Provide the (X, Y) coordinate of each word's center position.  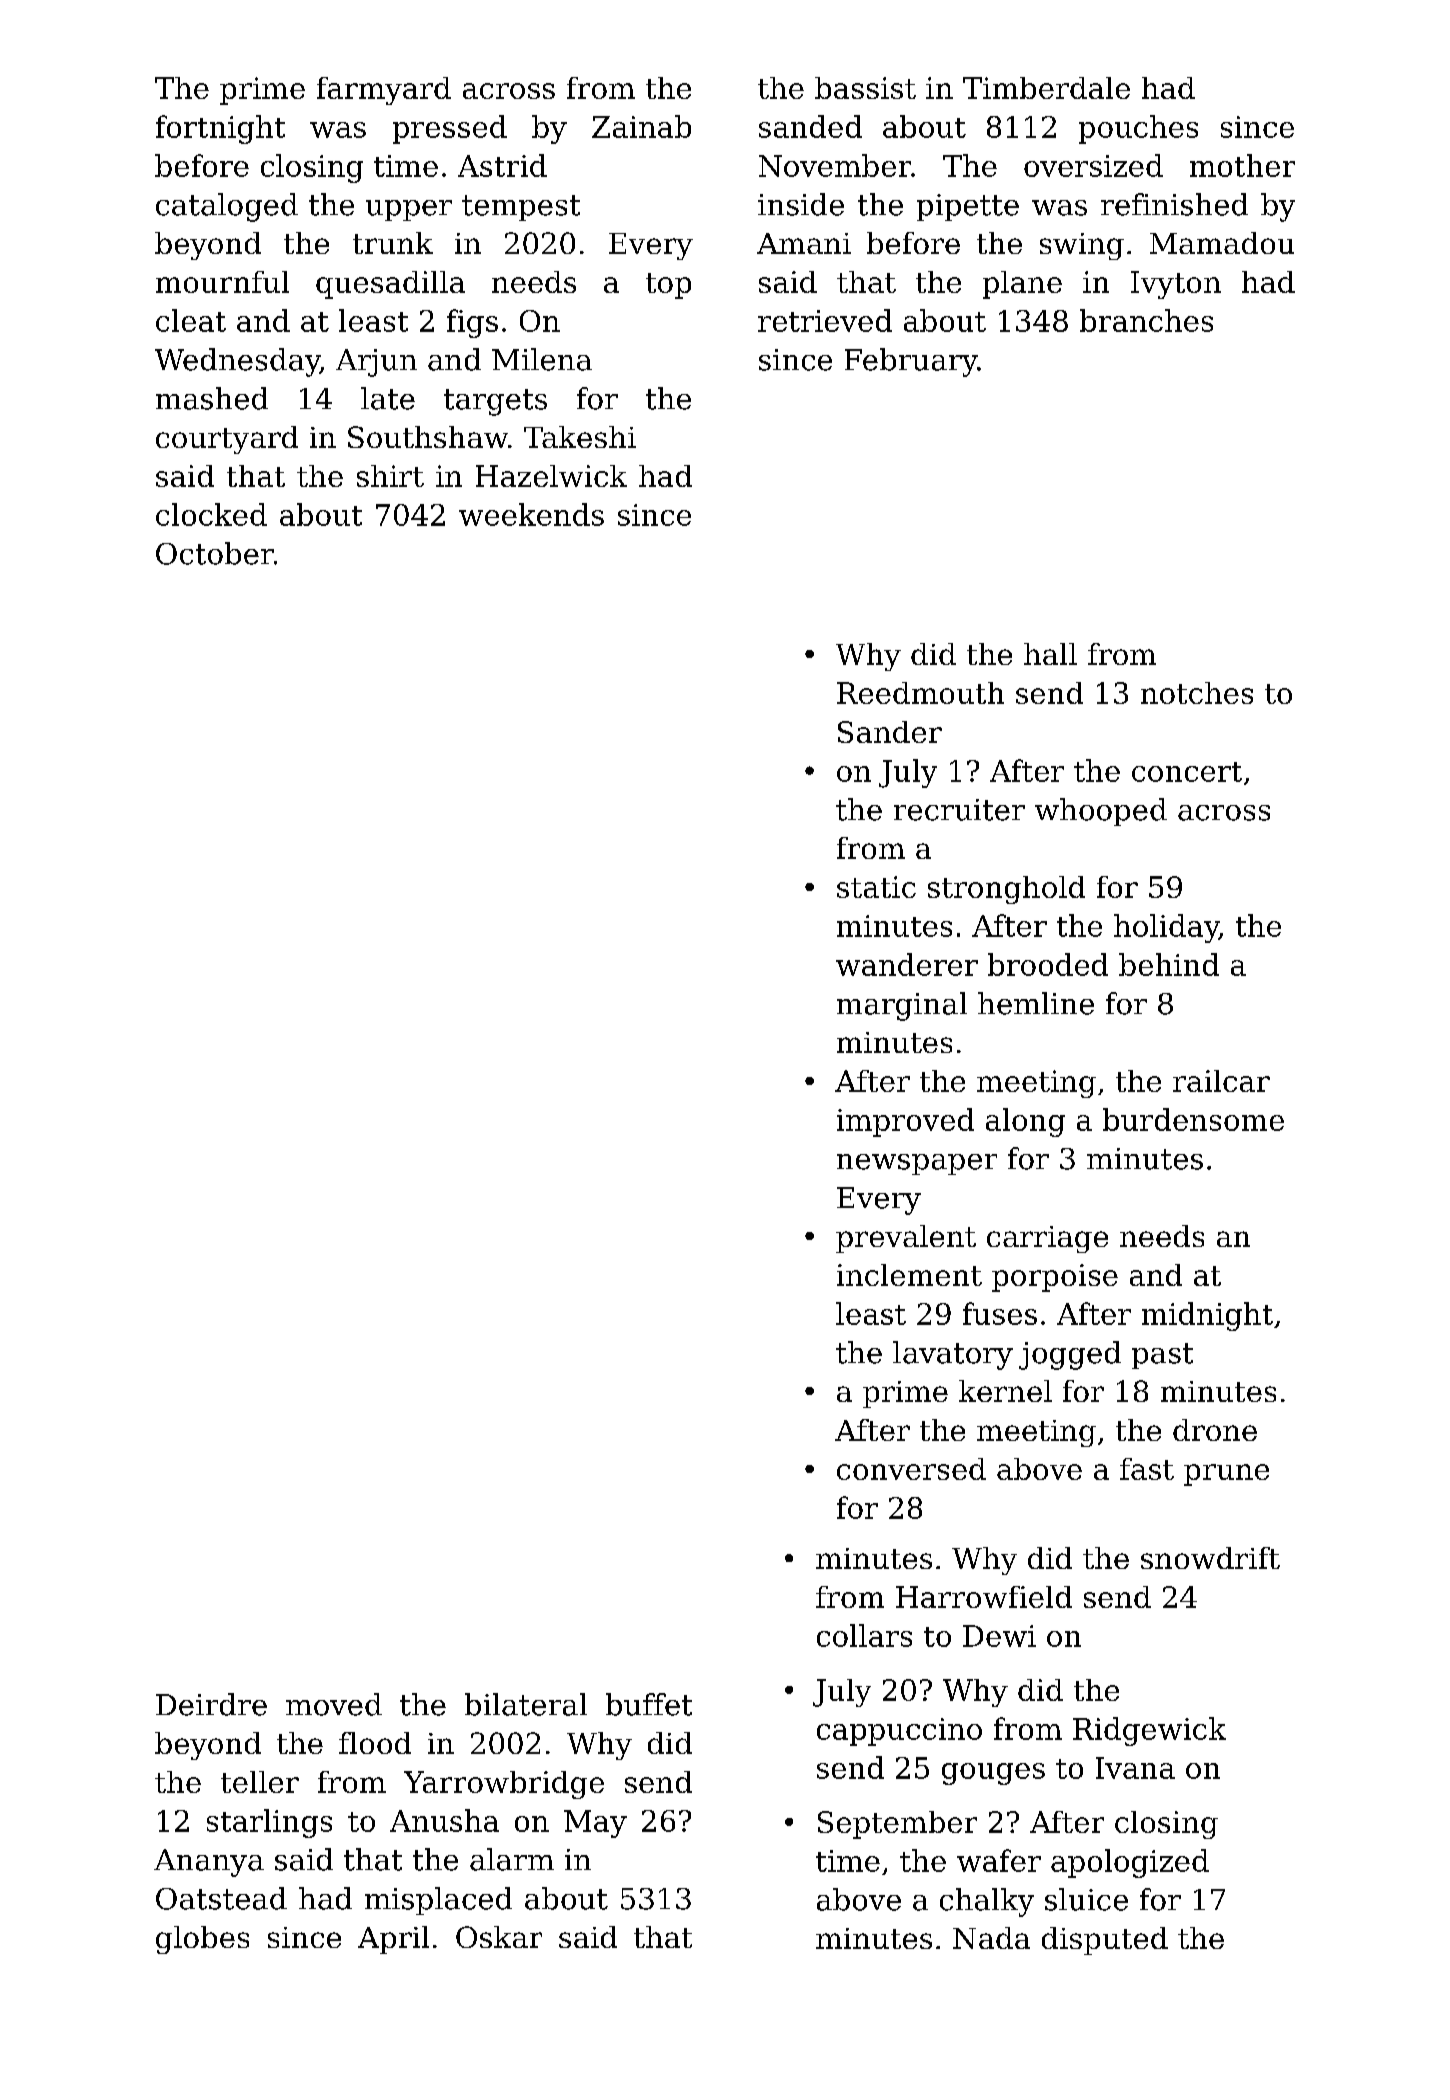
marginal (902, 1006)
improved (905, 1122)
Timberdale (1046, 88)
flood (375, 1743)
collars (864, 1635)
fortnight (220, 129)
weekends (531, 514)
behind (1169, 964)
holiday (1166, 928)
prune (1226, 1475)
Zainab (641, 126)
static (876, 887)
